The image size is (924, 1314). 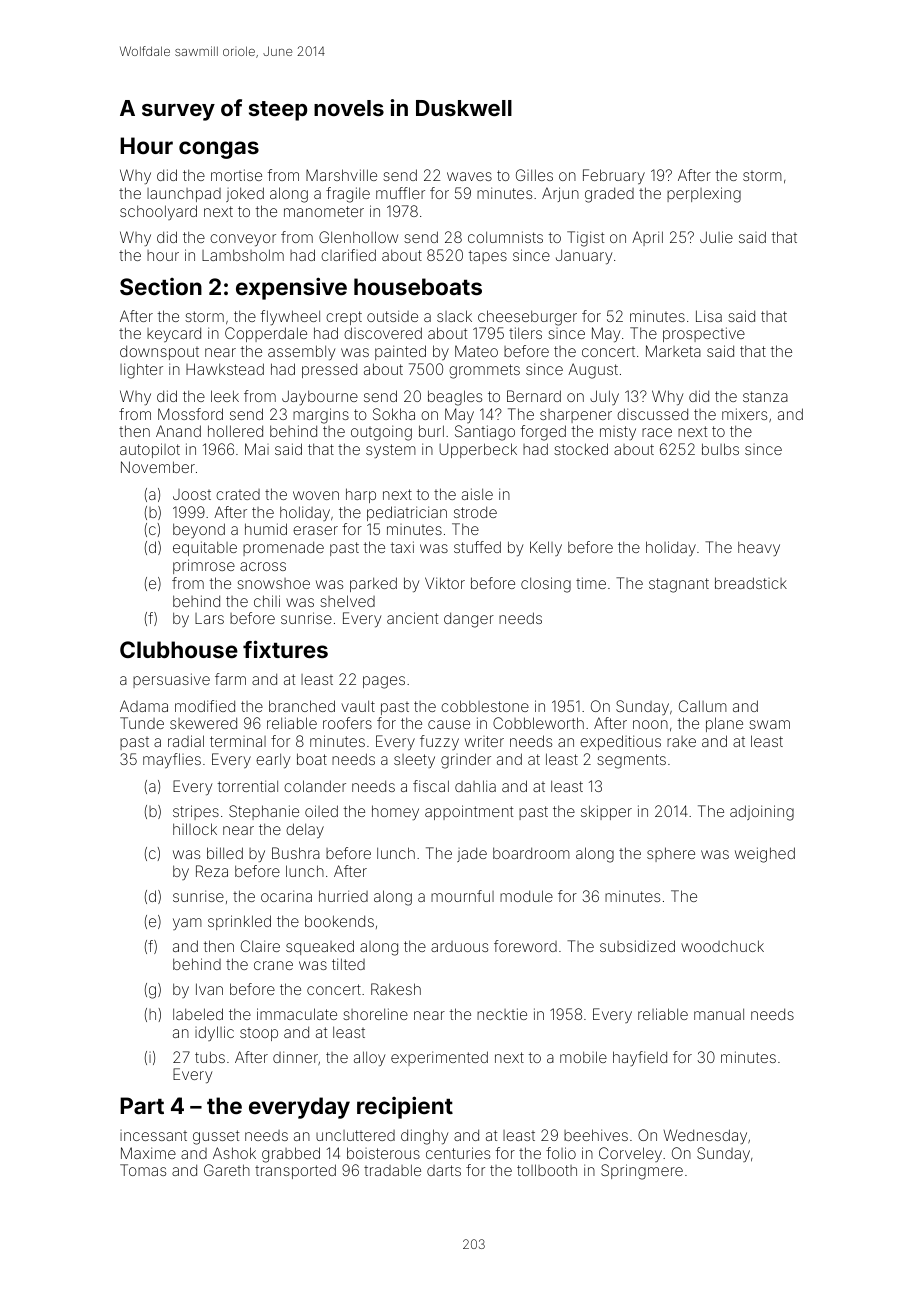 I want to click on pages, so click(x=384, y=682).
